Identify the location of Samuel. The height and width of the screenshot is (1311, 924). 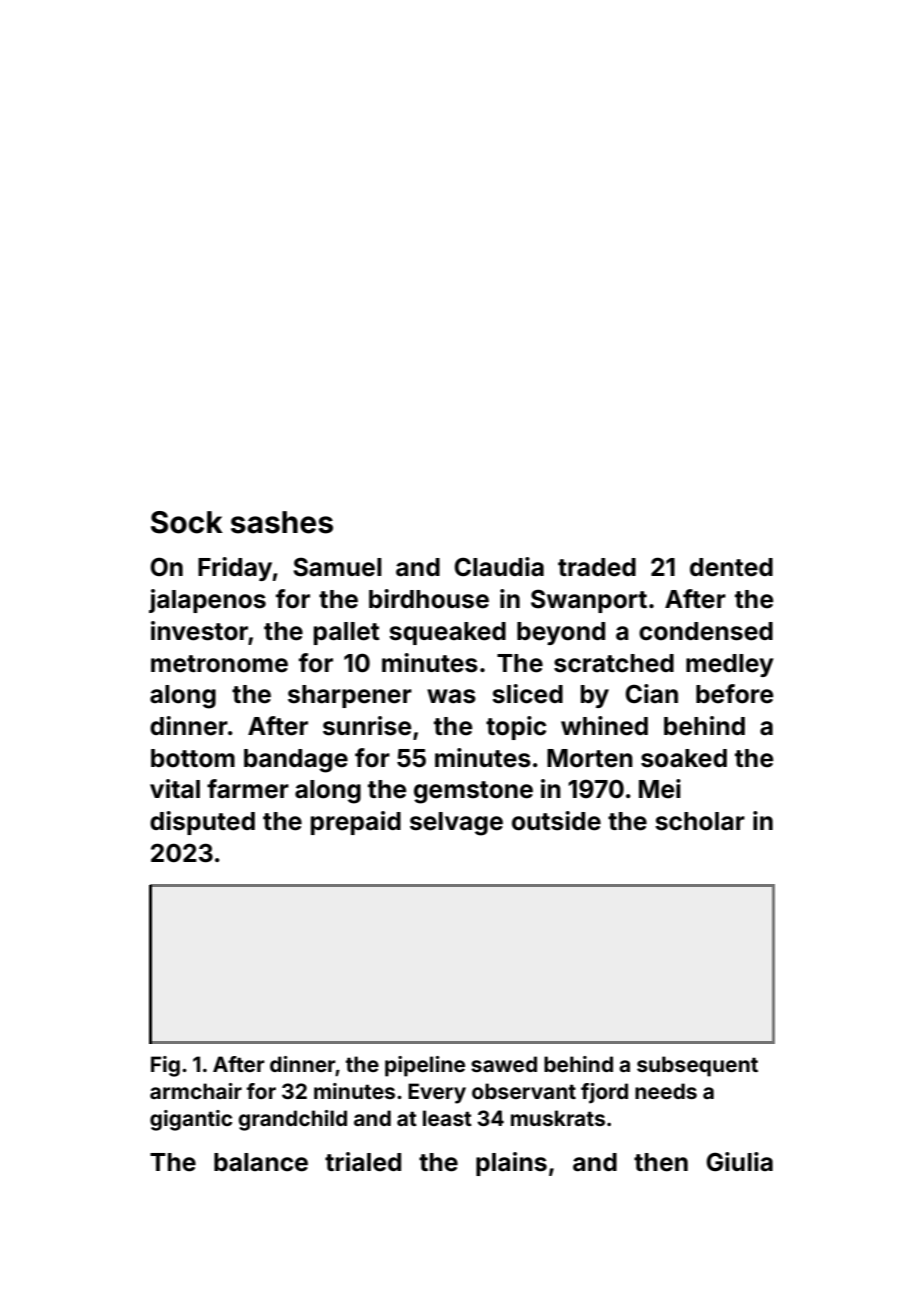
(337, 567).
